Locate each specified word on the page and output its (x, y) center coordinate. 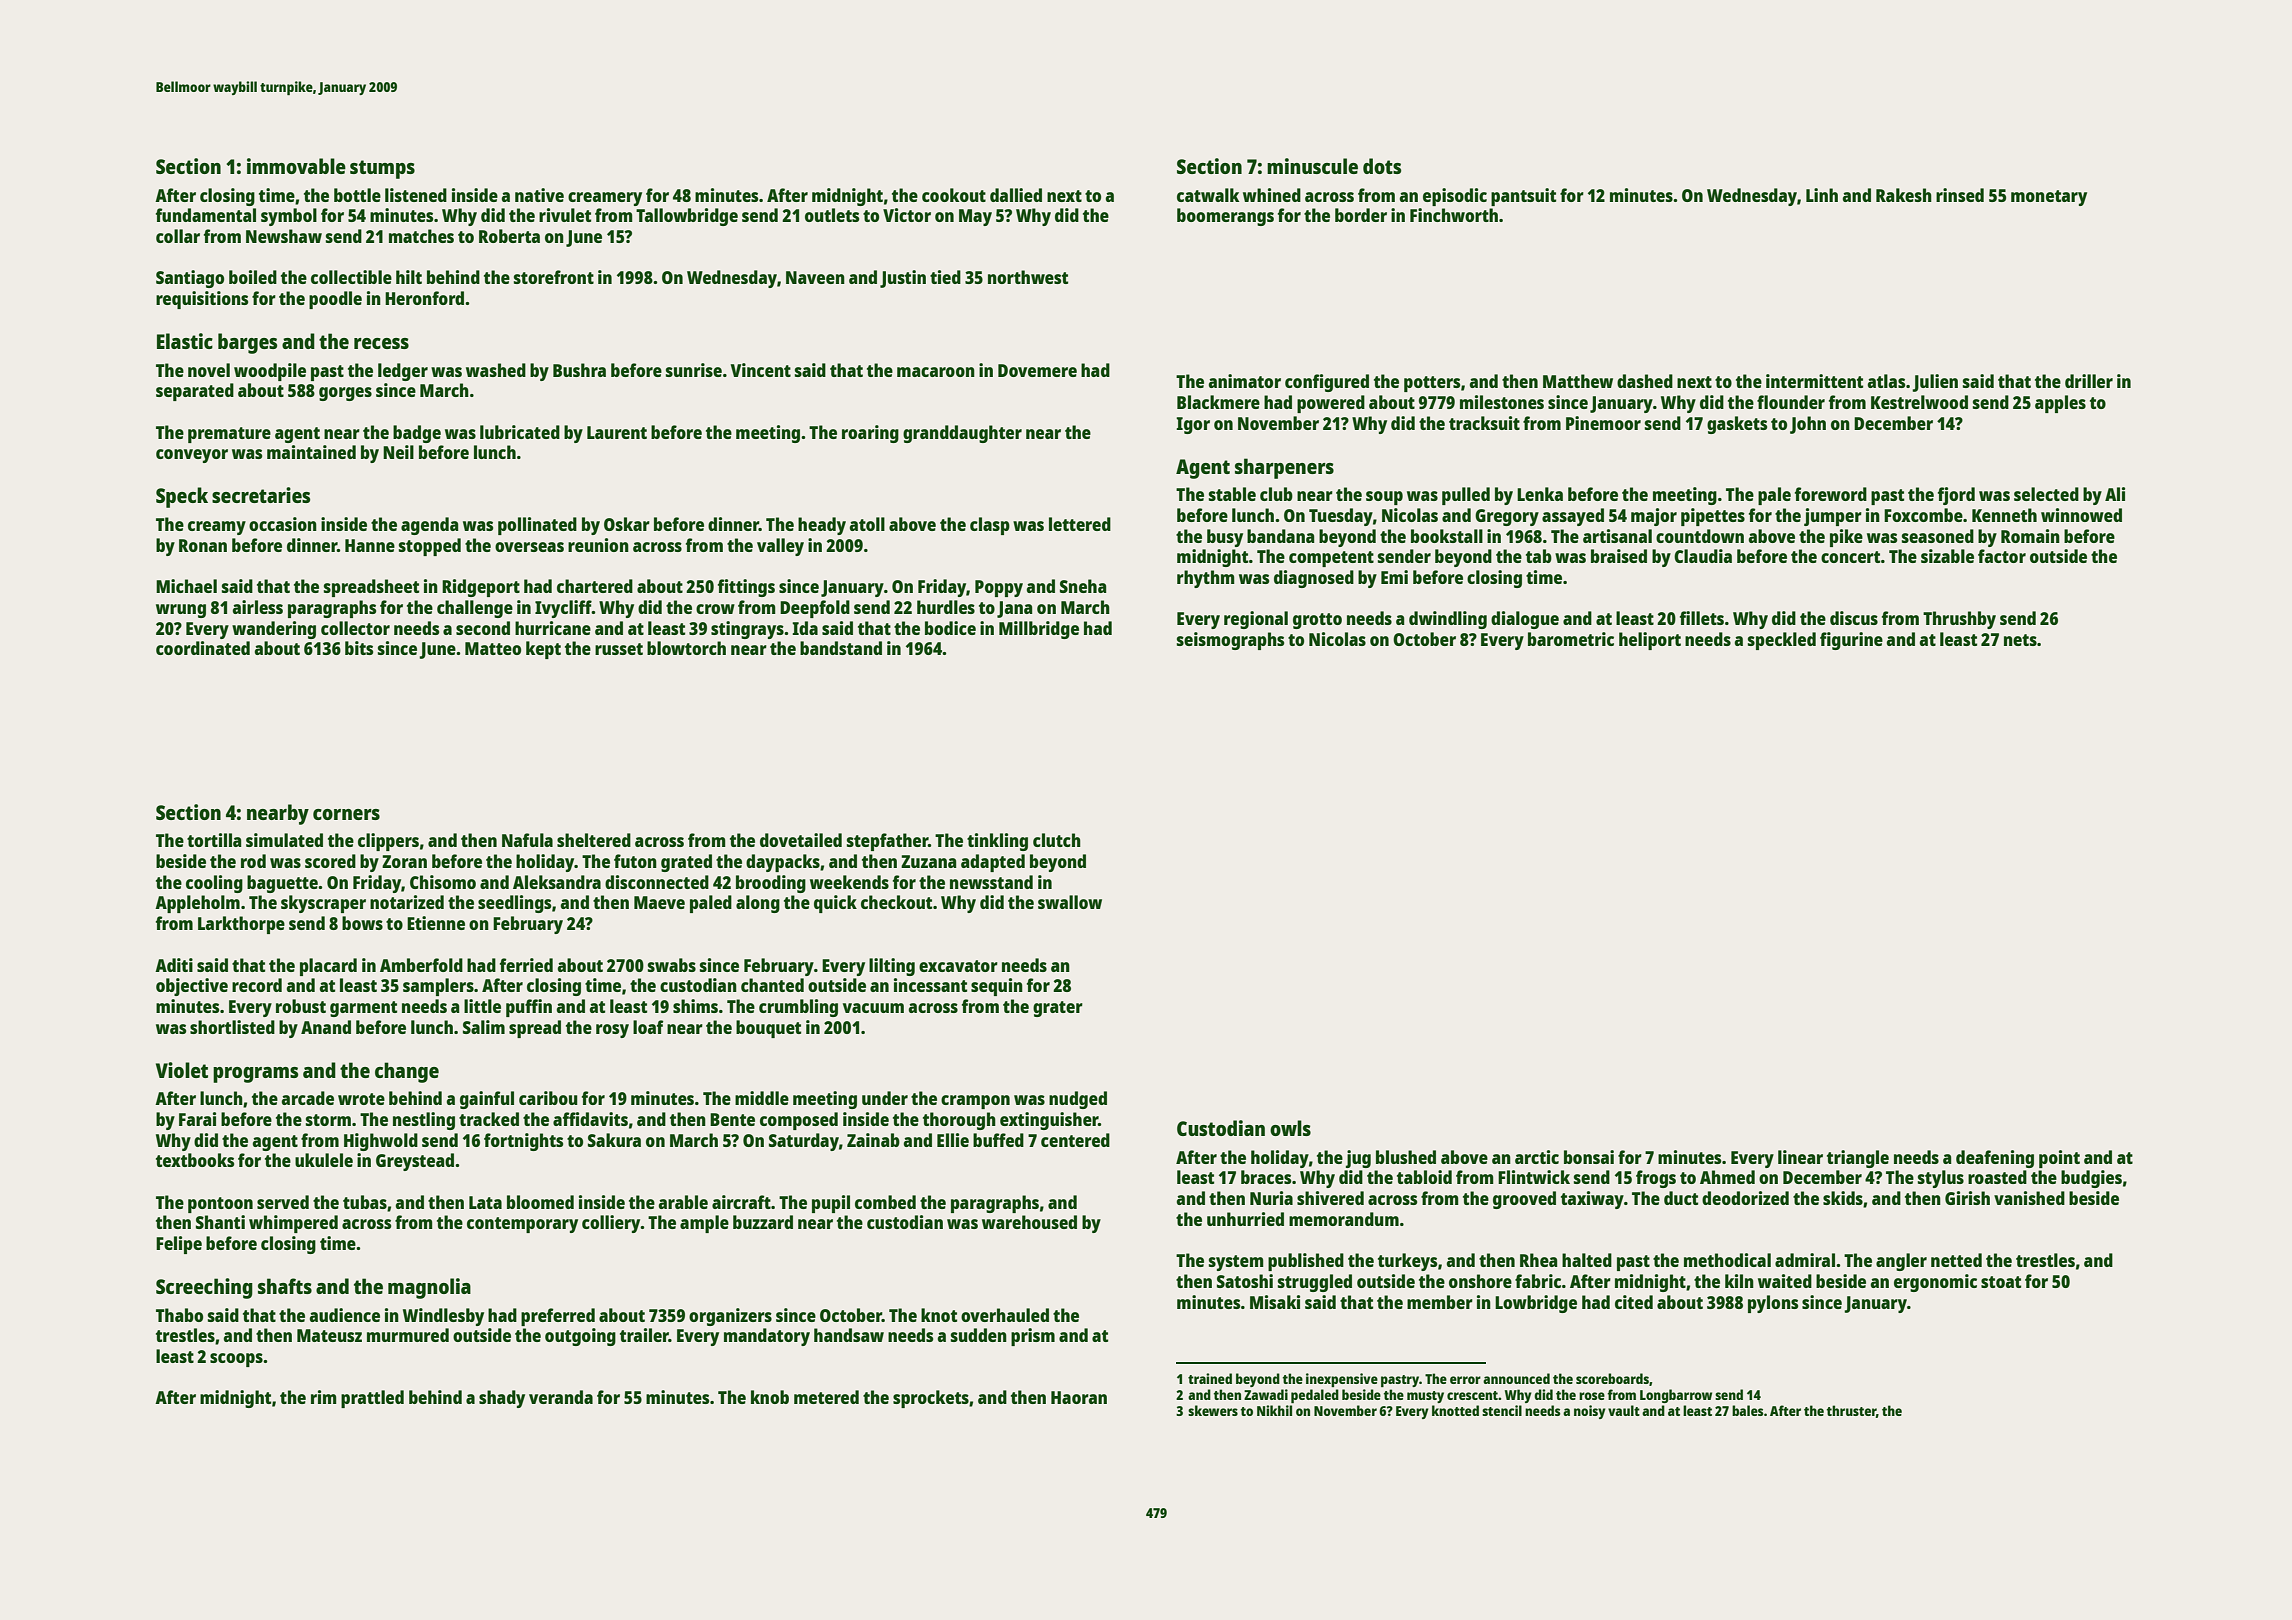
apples (2060, 404)
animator (1245, 381)
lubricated (520, 432)
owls (1290, 1128)
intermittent (1814, 381)
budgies (2091, 1179)
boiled (253, 277)
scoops (236, 1360)
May (975, 217)
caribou (548, 1098)
